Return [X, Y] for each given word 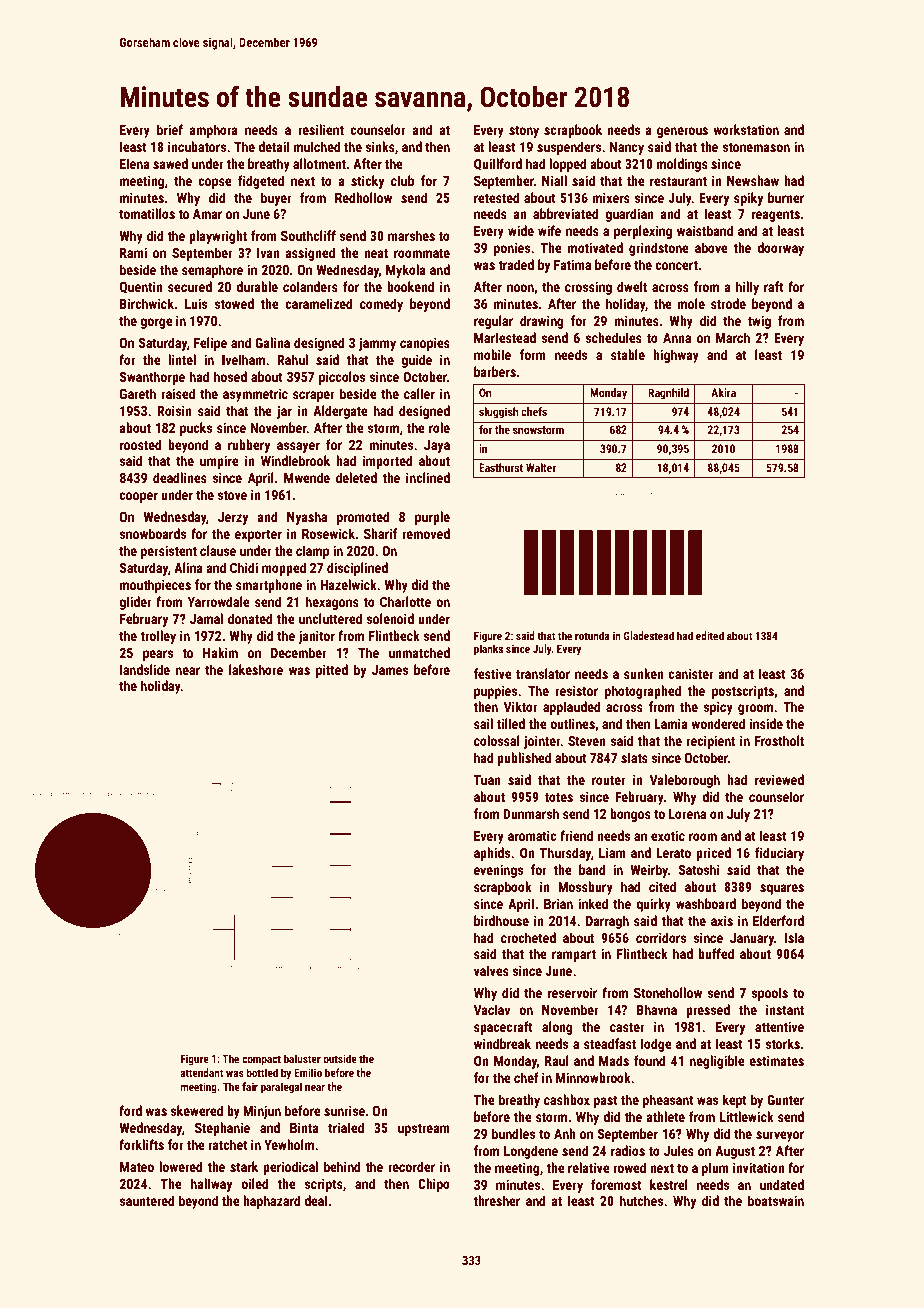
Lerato [673, 853]
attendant [201, 1072]
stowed [234, 303]
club [402, 180]
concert [676, 265]
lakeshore [256, 669]
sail [483, 723]
